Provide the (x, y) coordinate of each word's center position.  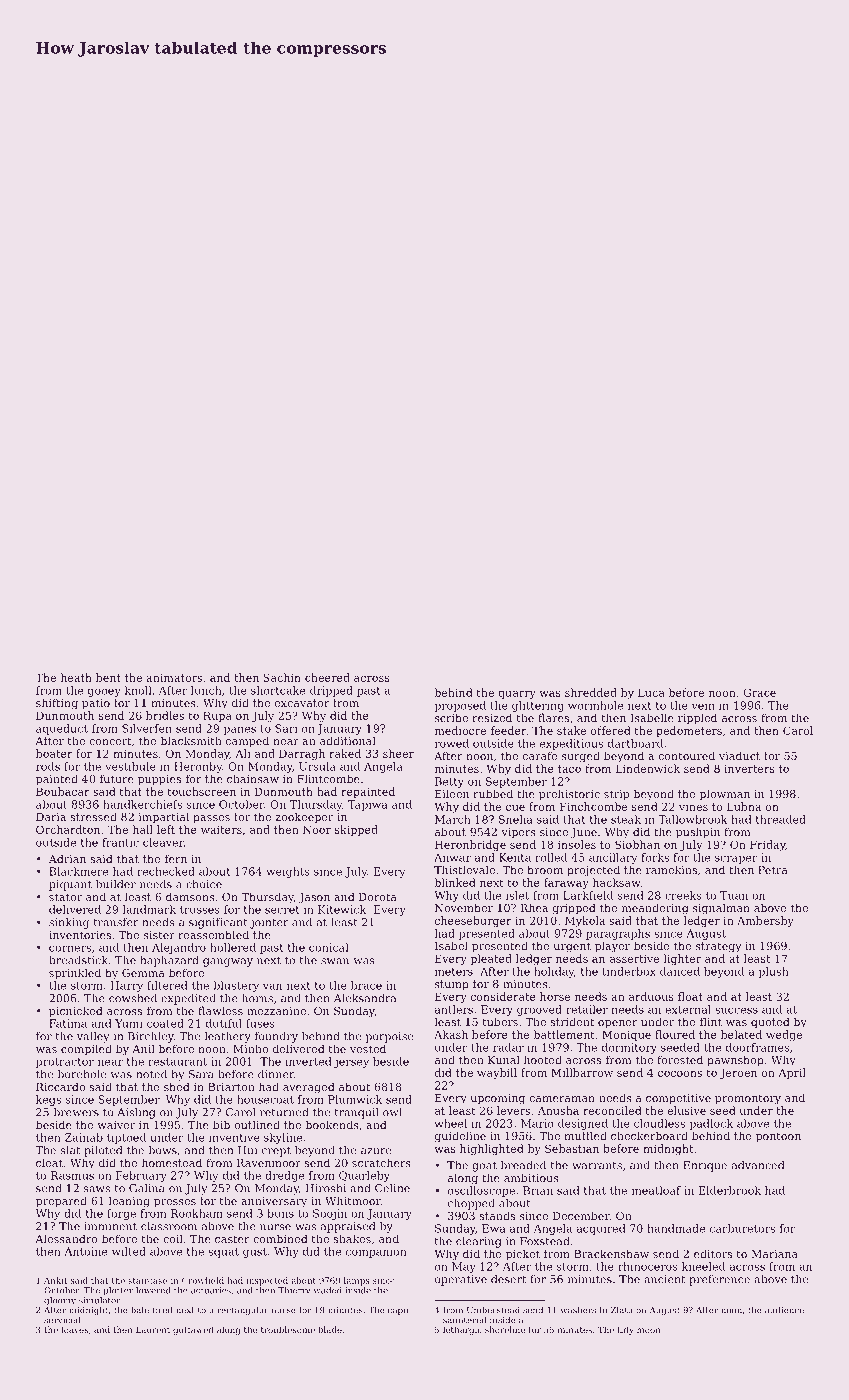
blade (330, 1329)
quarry (517, 695)
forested (680, 1059)
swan (335, 961)
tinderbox (629, 971)
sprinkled (75, 974)
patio (96, 704)
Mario (537, 1123)
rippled (697, 719)
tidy (626, 1330)
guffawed (193, 1330)
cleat (49, 1162)
